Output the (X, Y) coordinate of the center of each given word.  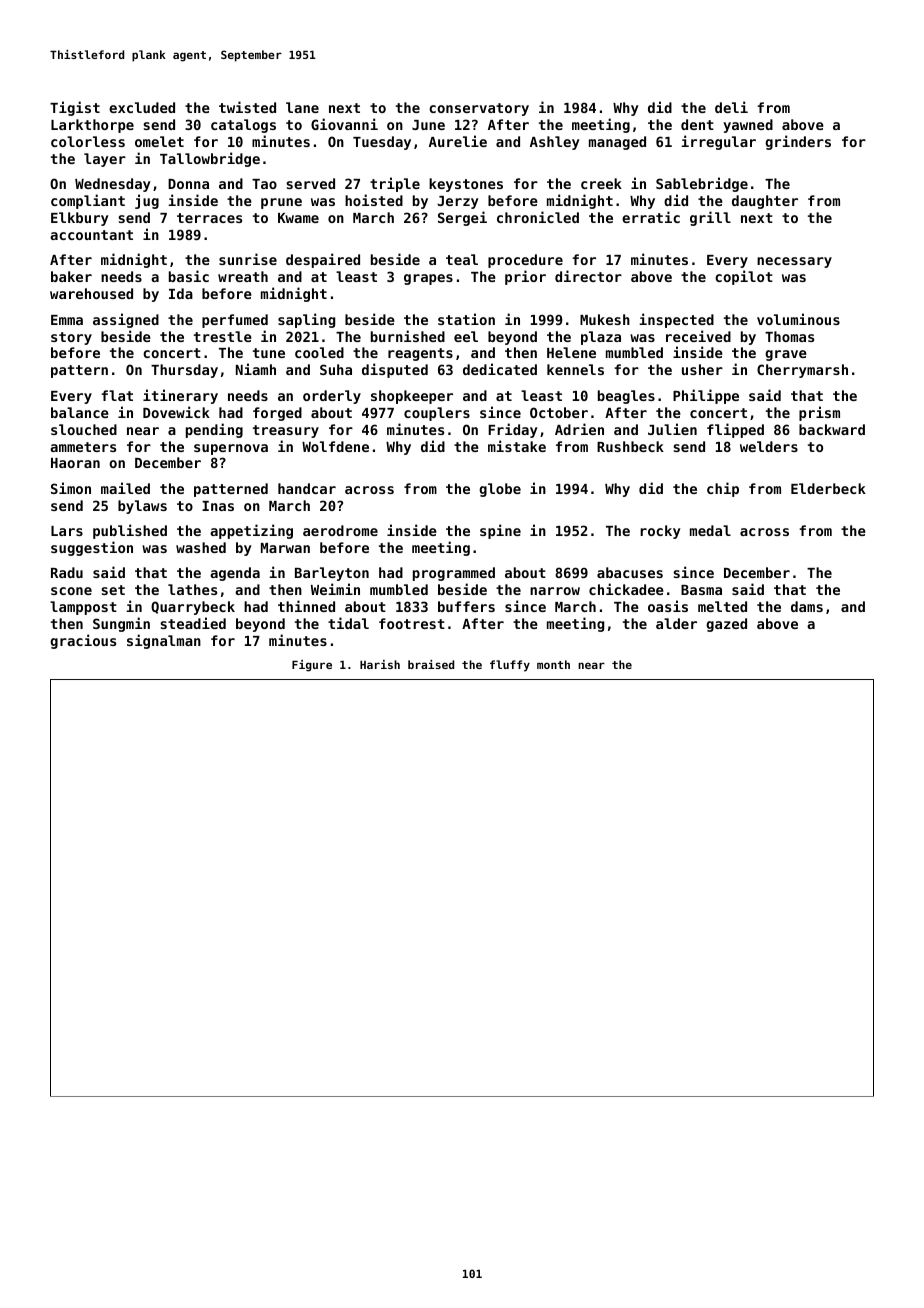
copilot (744, 277)
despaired (323, 260)
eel (466, 336)
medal (710, 530)
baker (71, 276)
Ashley (555, 143)
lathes (192, 589)
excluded (142, 107)
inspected (676, 320)
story (71, 338)
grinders (798, 142)
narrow (555, 591)
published (130, 531)
